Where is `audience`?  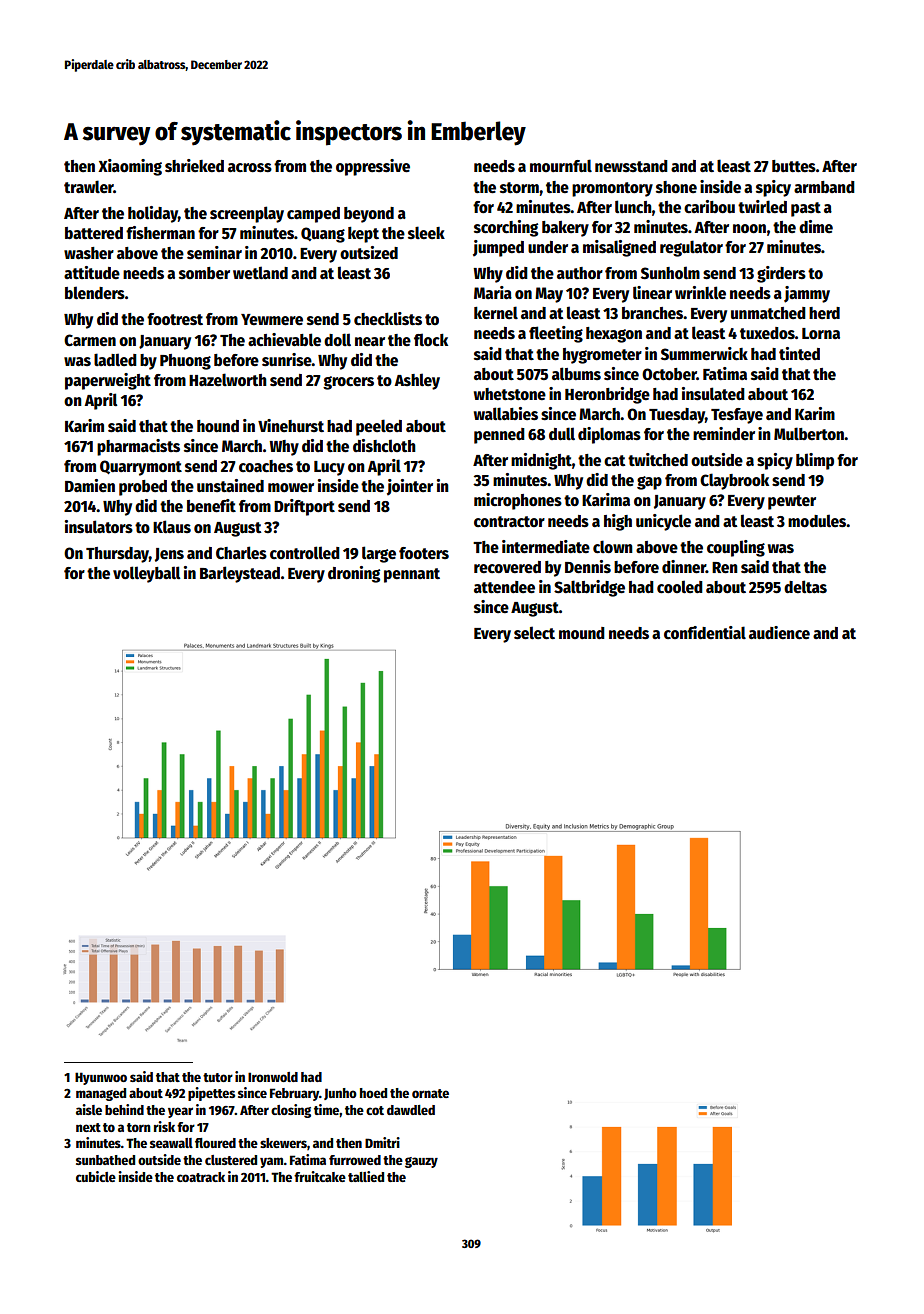 audience is located at coordinates (779, 633).
